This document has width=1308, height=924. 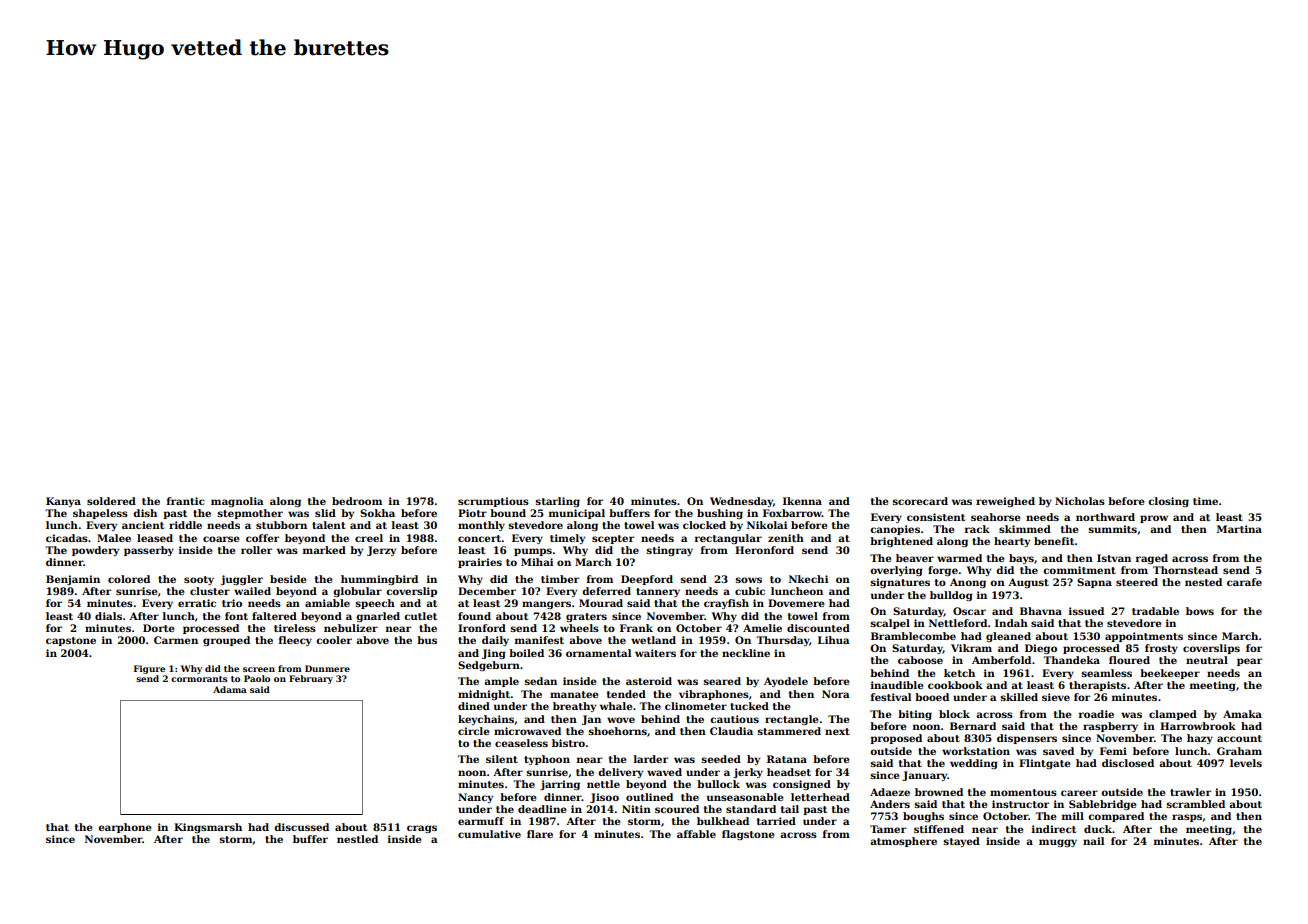 What do you see at coordinates (542, 809) in the document?
I see `deadline` at bounding box center [542, 809].
